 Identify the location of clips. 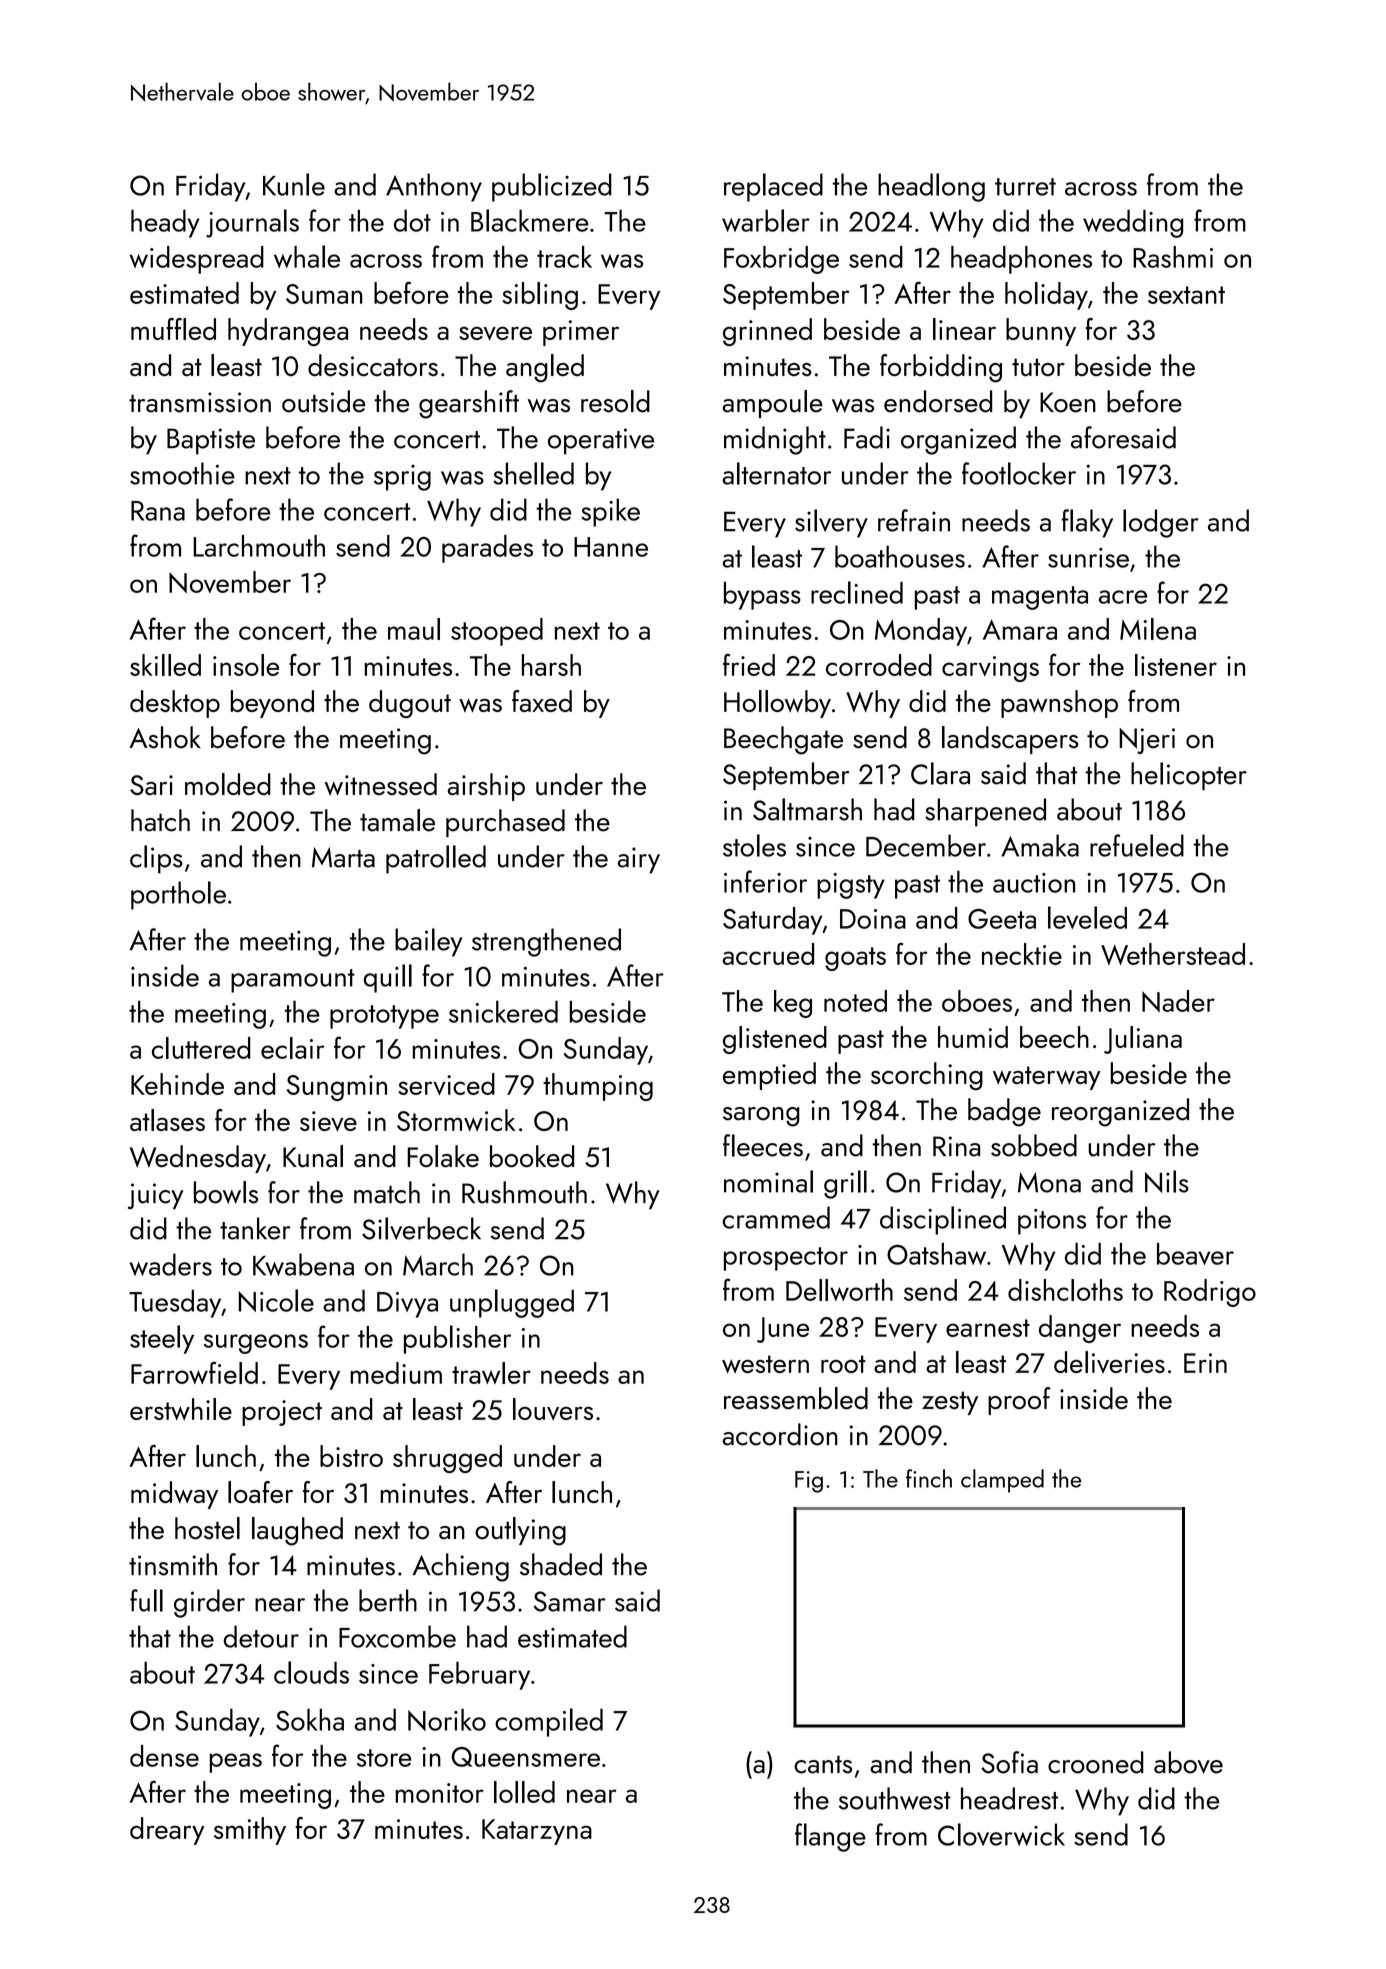
(156, 859).
